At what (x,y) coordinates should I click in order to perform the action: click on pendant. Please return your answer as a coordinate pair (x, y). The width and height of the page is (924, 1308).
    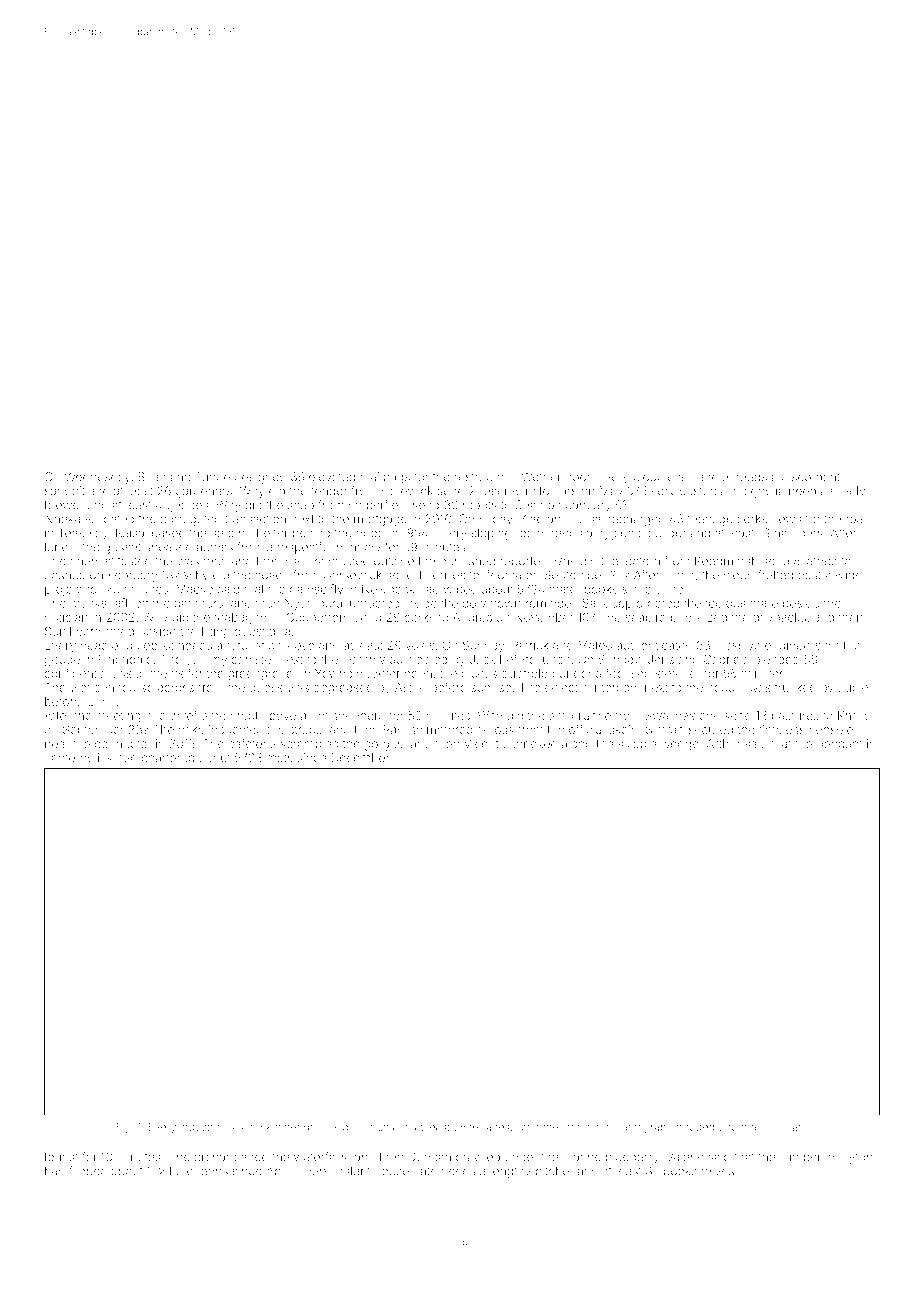
    Looking at the image, I should click on (840, 745).
